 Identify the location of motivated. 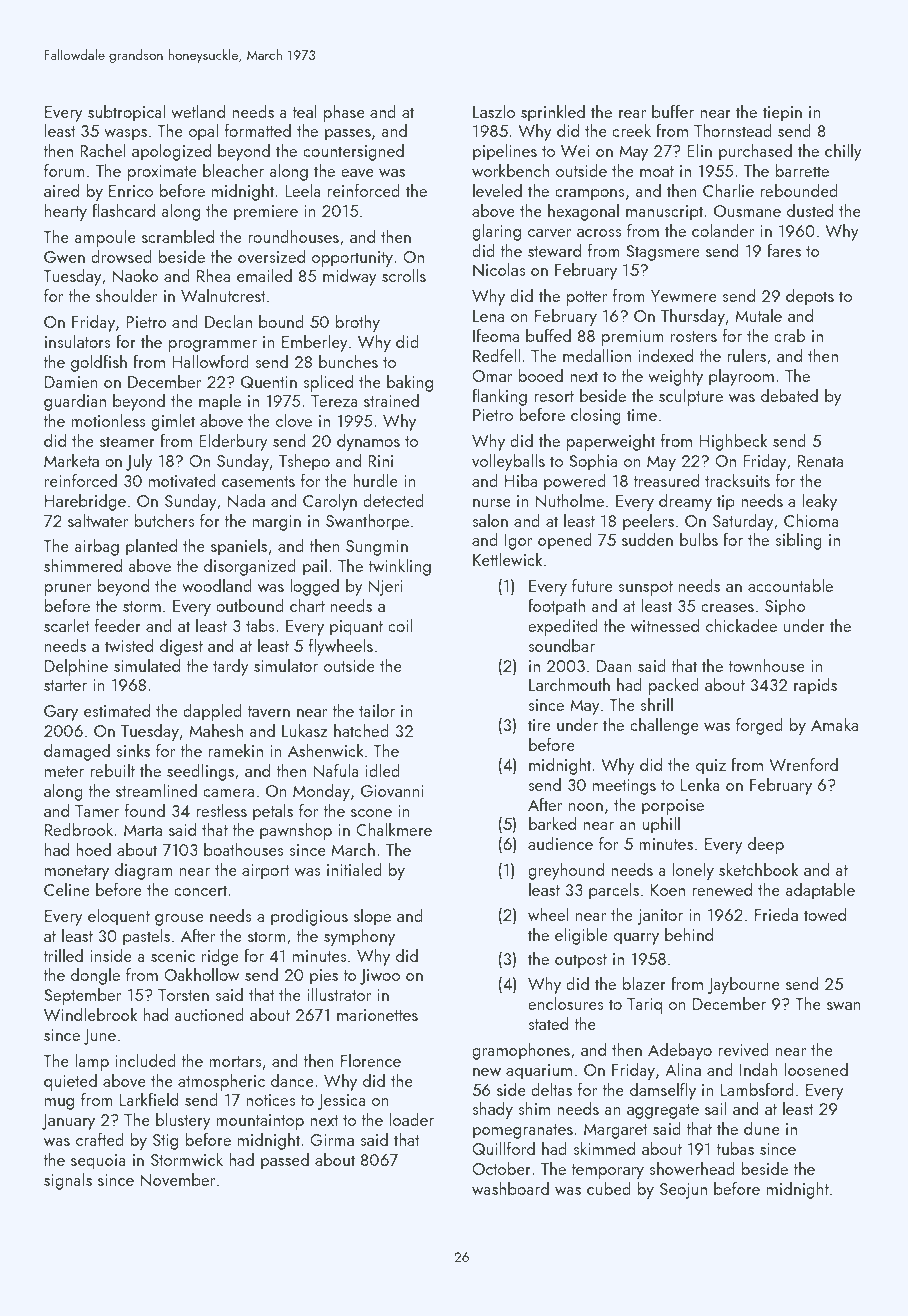
(182, 480).
